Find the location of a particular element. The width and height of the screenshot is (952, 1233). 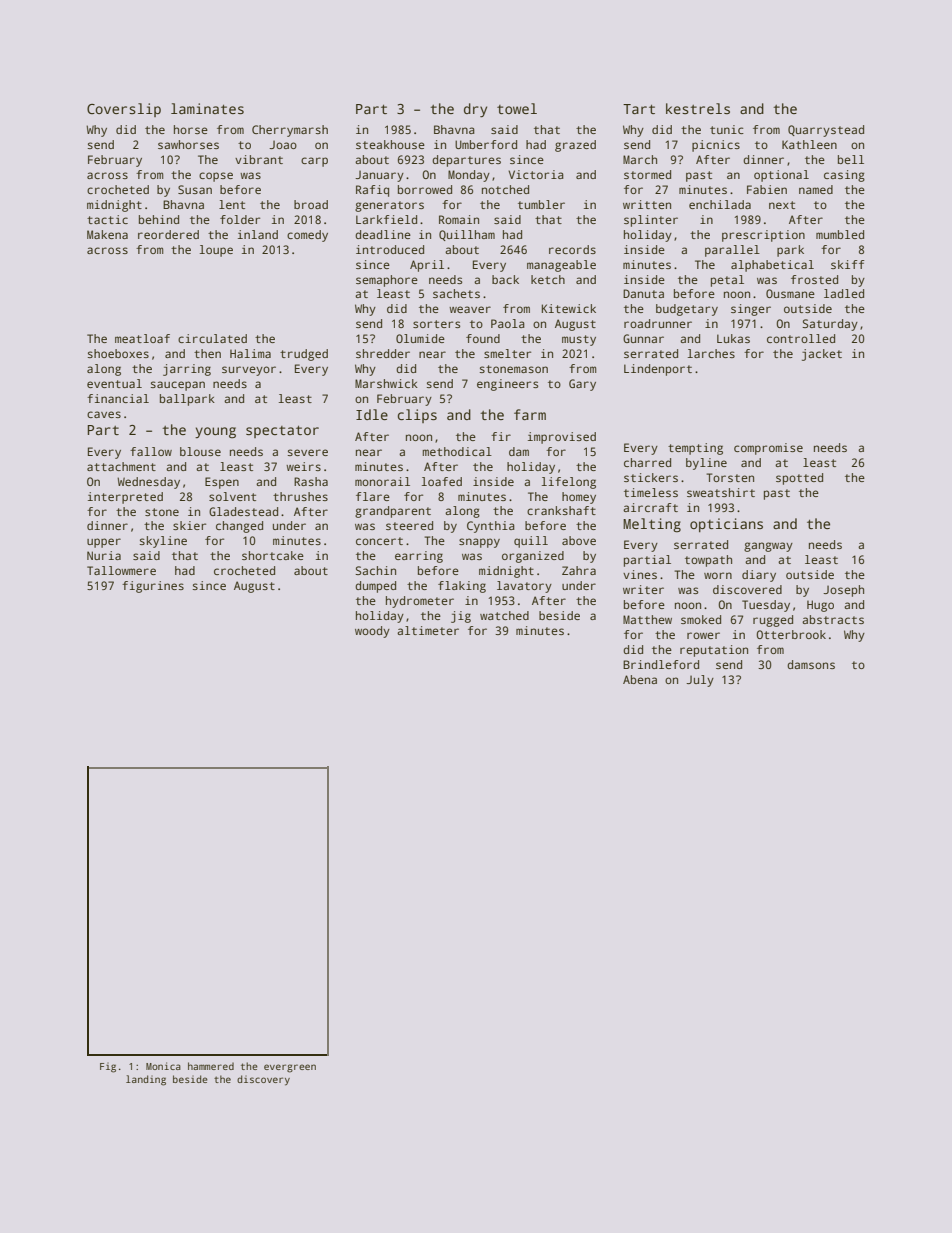

tactic is located at coordinates (107, 219).
